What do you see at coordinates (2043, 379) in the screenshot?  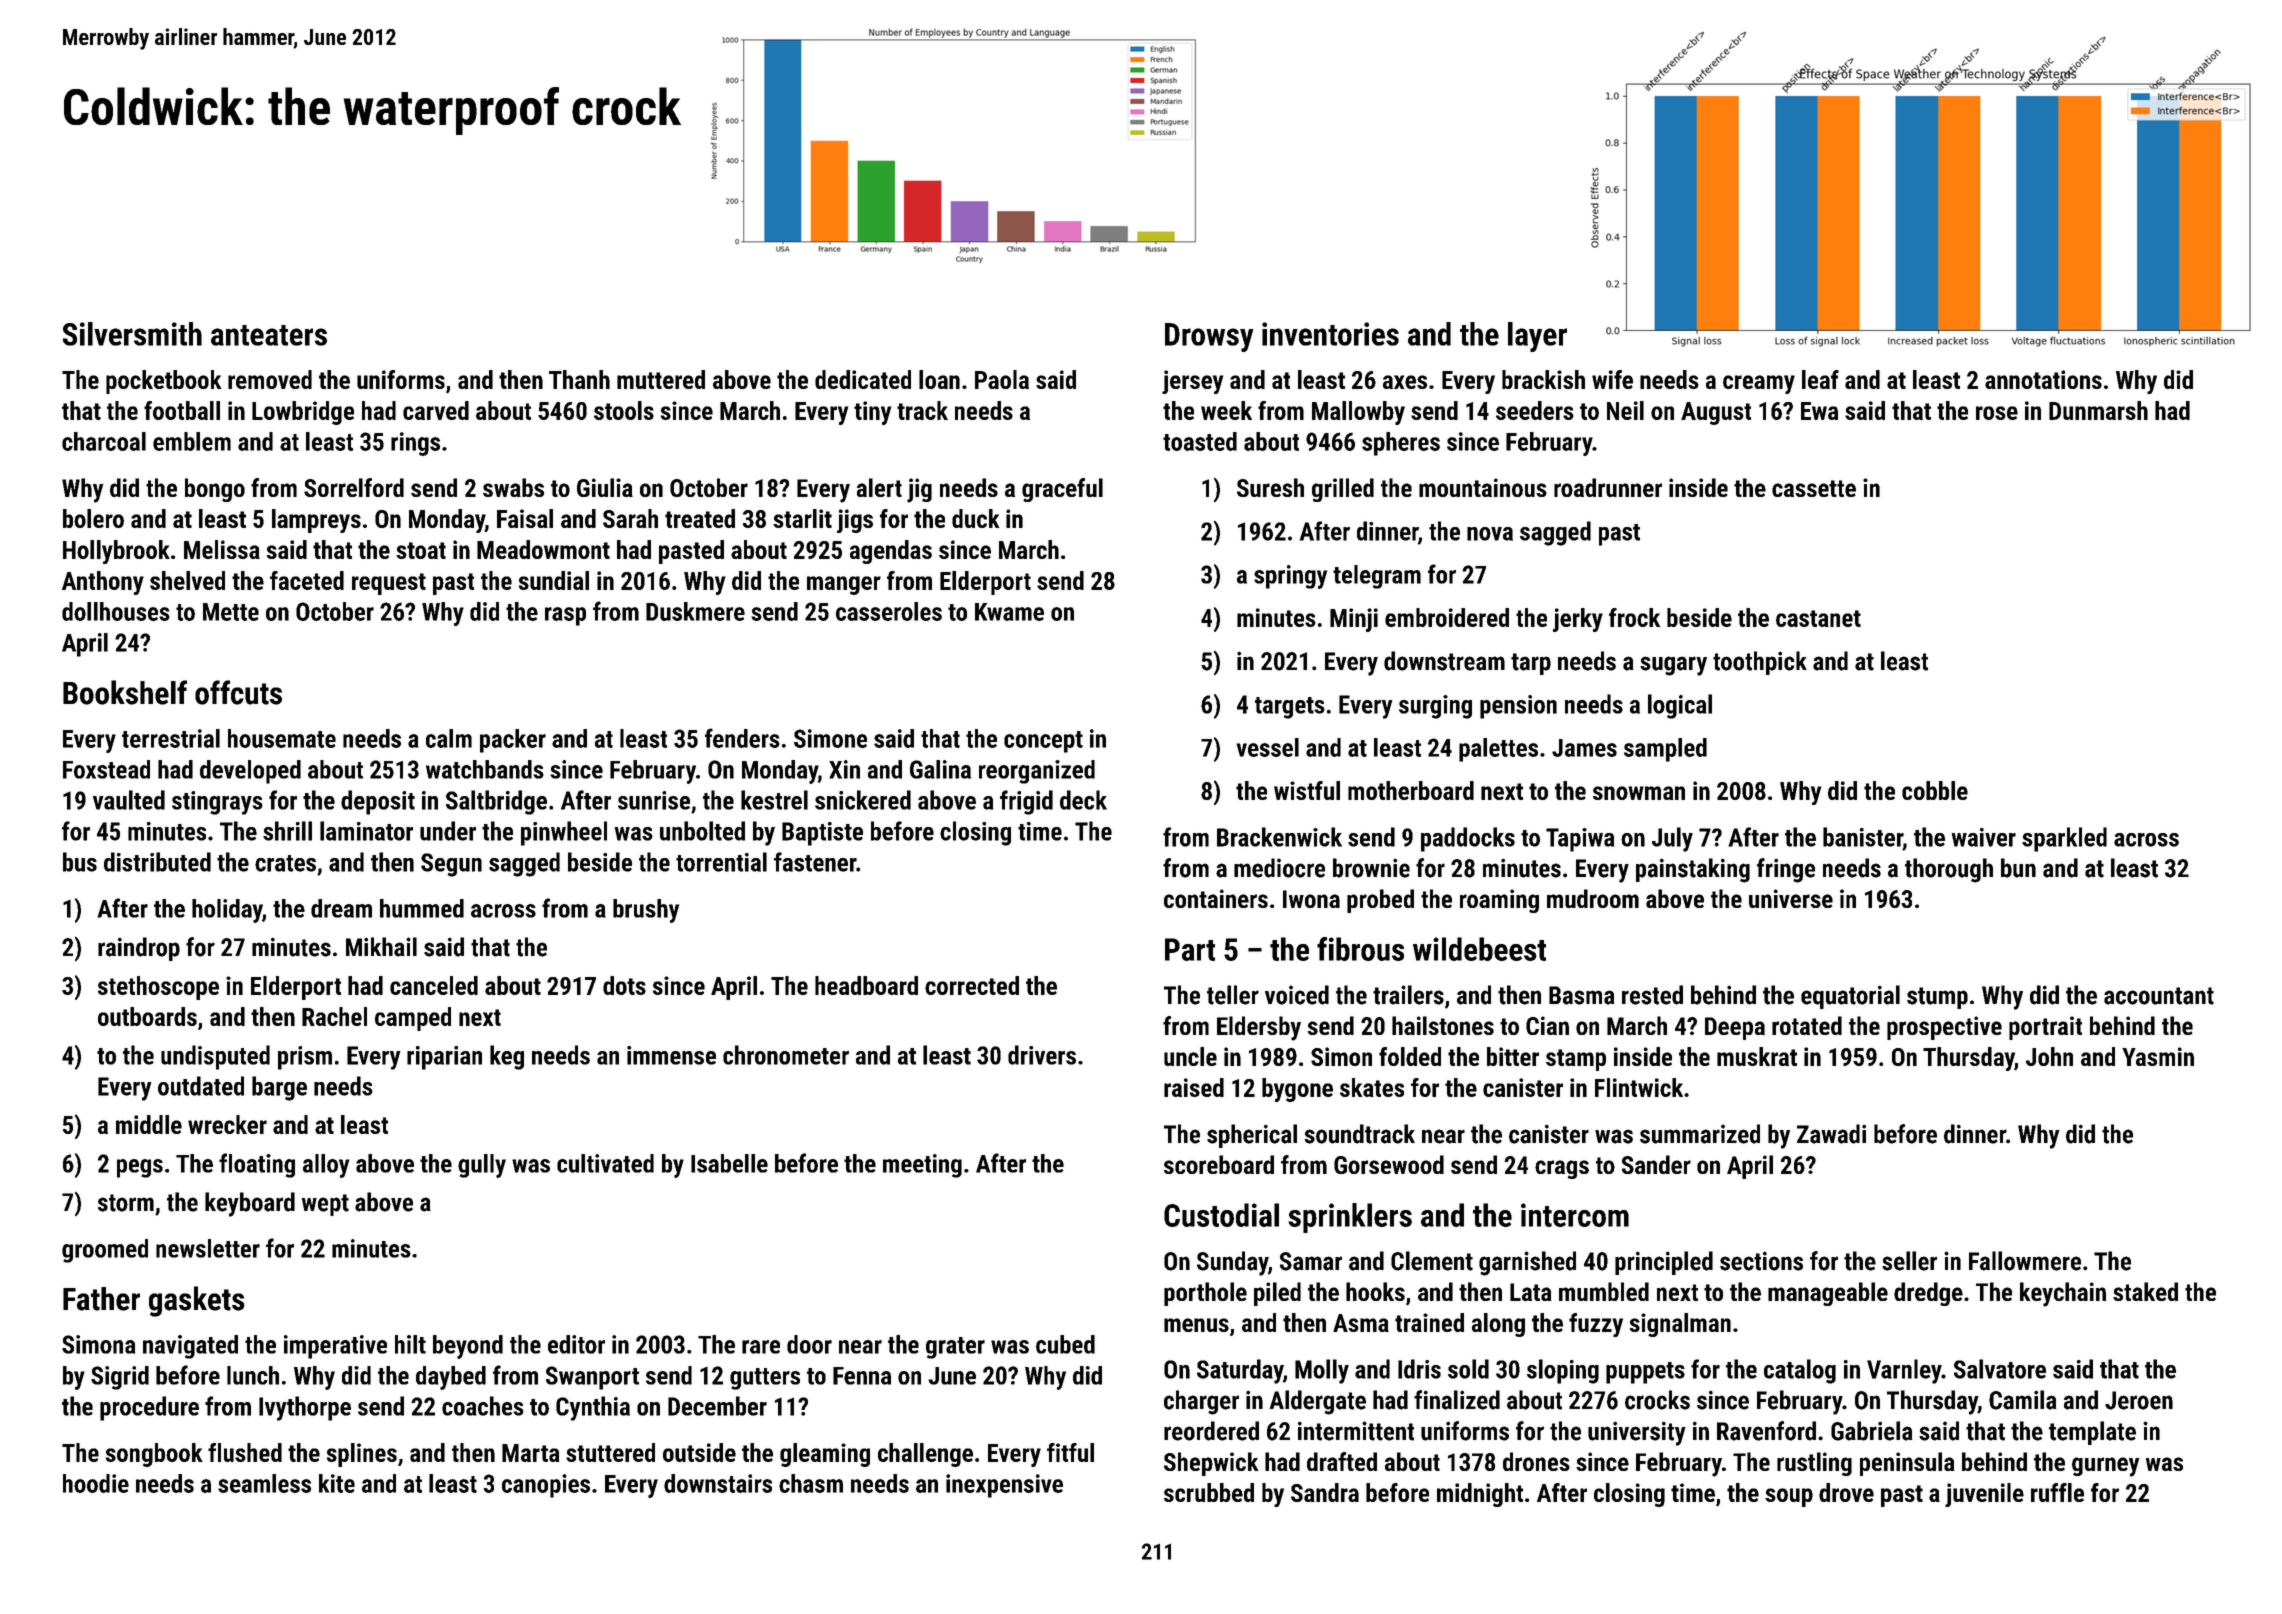 I see `annotations` at bounding box center [2043, 379].
